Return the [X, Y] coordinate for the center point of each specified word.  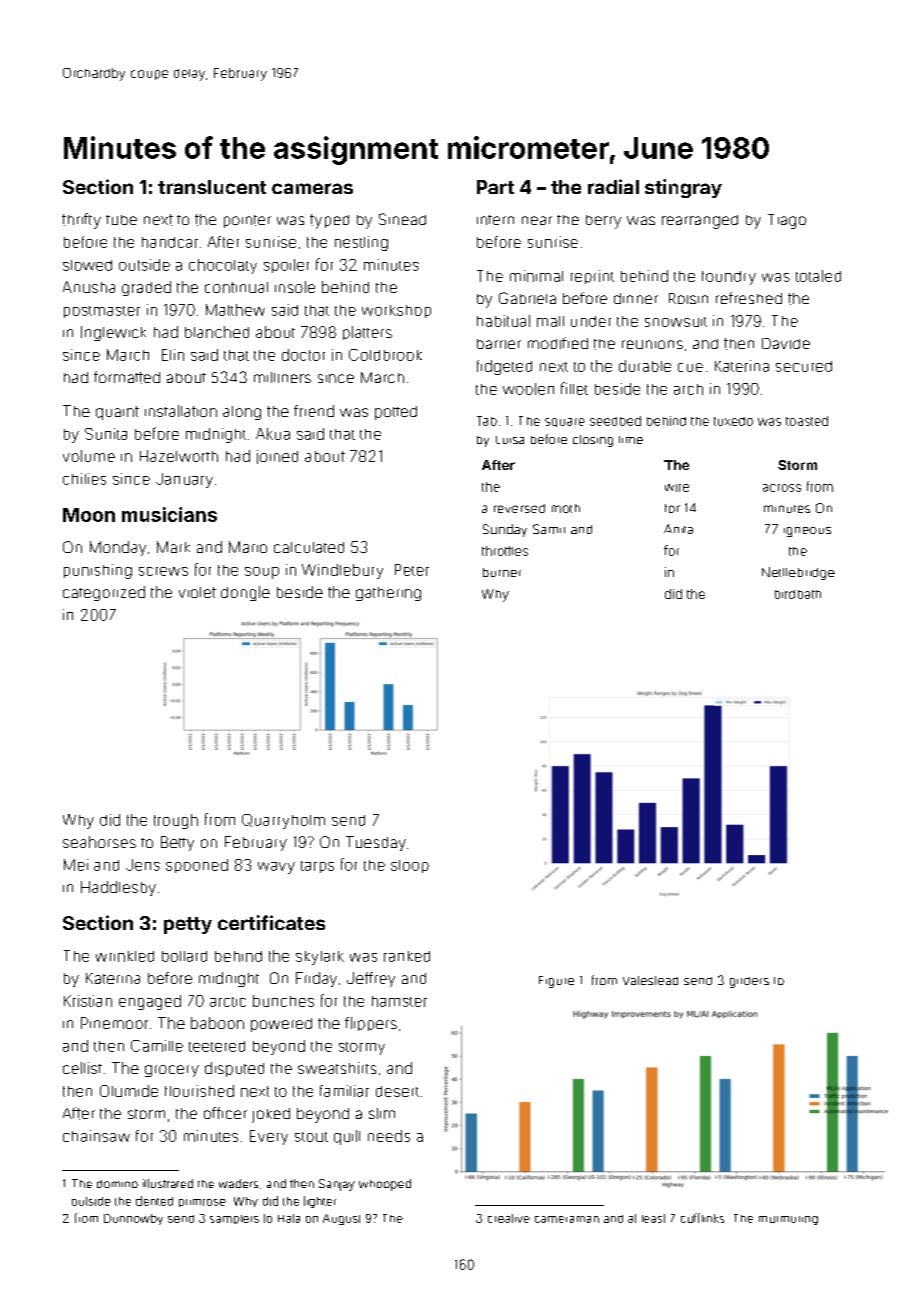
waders [238, 1183]
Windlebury [342, 571]
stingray [683, 188]
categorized [104, 593]
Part [495, 187]
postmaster [102, 312]
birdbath [798, 594]
